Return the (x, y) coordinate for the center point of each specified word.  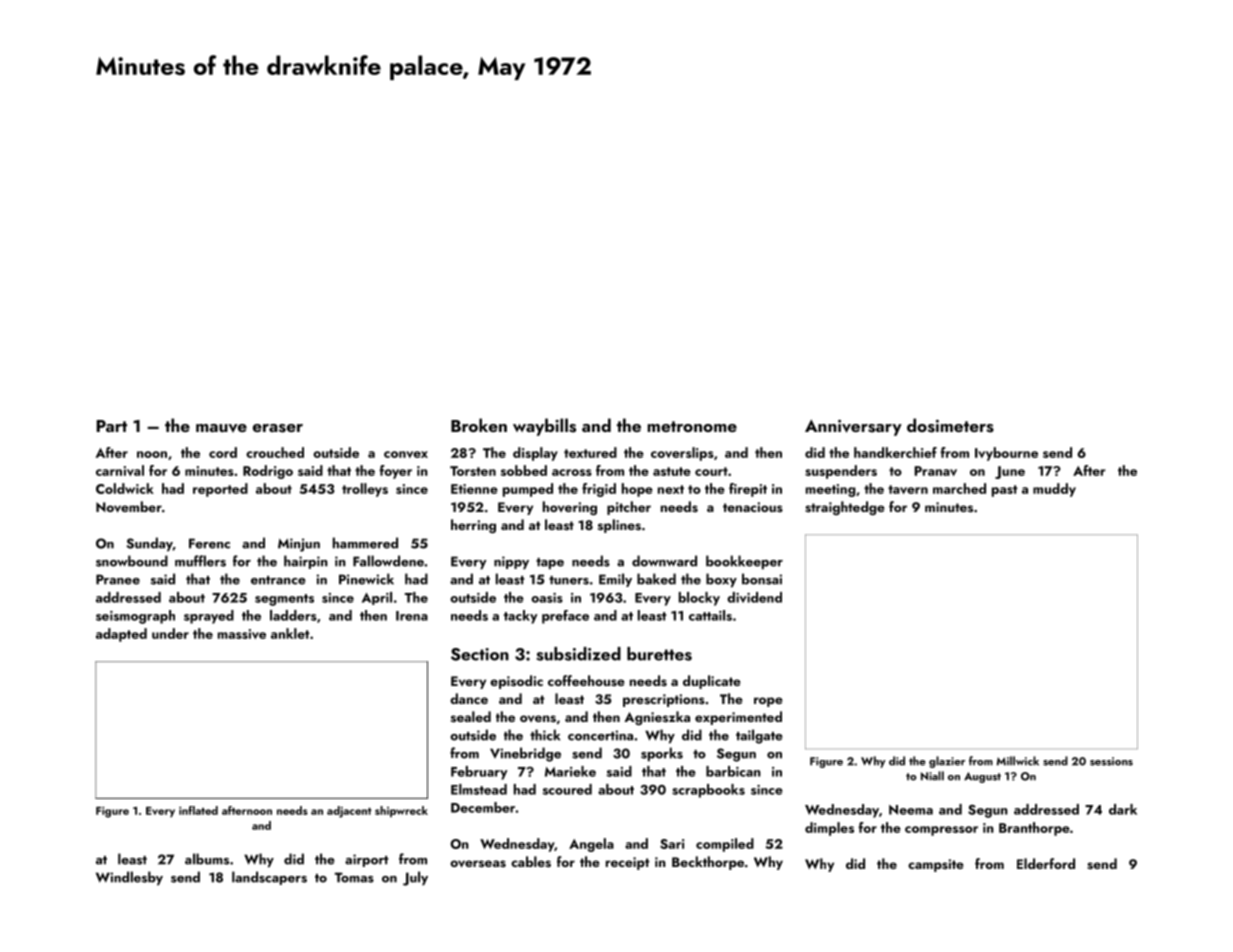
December (483, 807)
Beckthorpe (708, 863)
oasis (547, 598)
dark (1123, 809)
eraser (278, 428)
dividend (754, 597)
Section (480, 654)
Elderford (1046, 863)
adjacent (349, 812)
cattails (710, 615)
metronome (692, 426)
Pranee (118, 579)
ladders (293, 615)
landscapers (269, 878)
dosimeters (950, 425)
